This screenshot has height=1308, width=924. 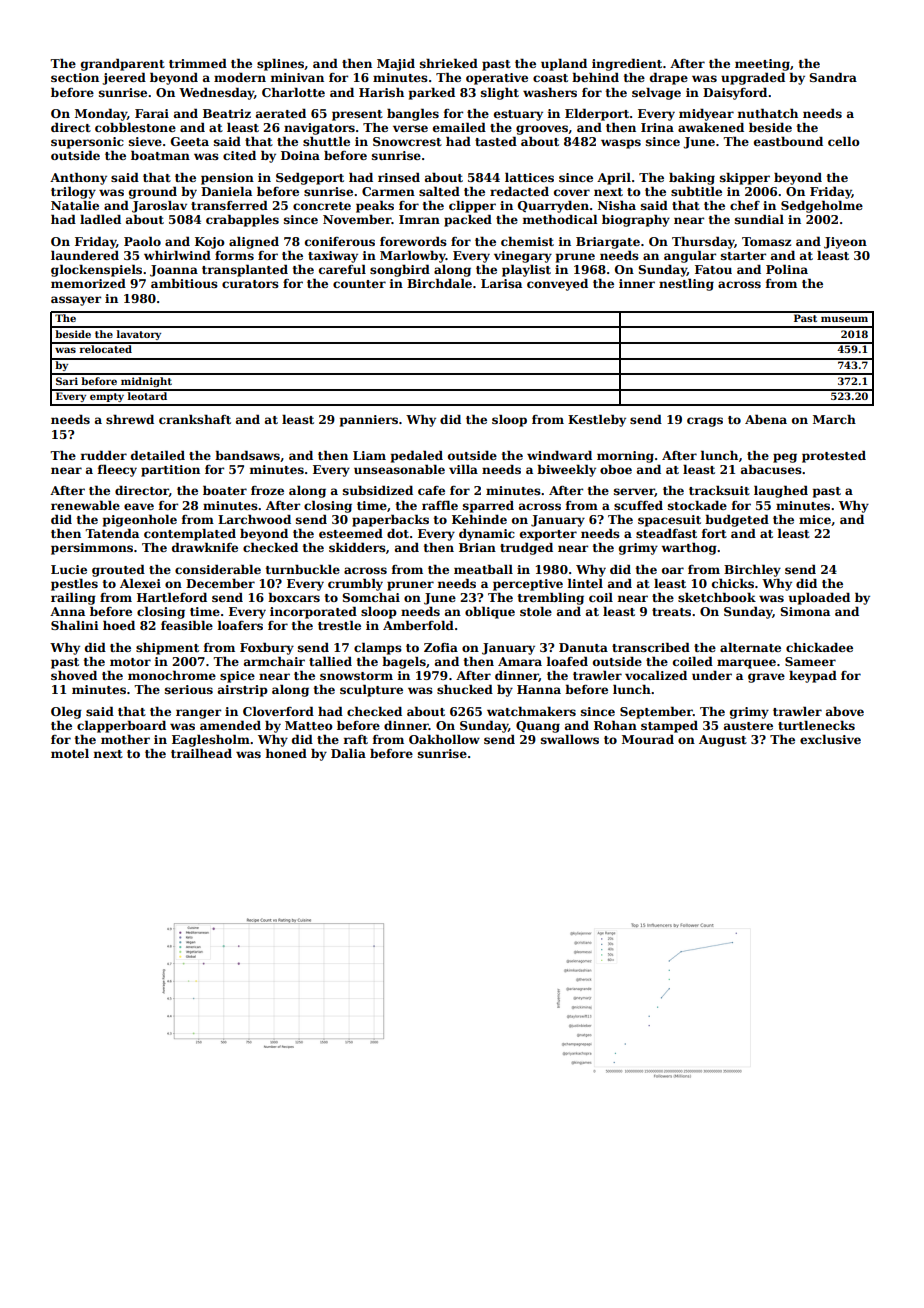 I want to click on exporter, so click(x=548, y=535).
